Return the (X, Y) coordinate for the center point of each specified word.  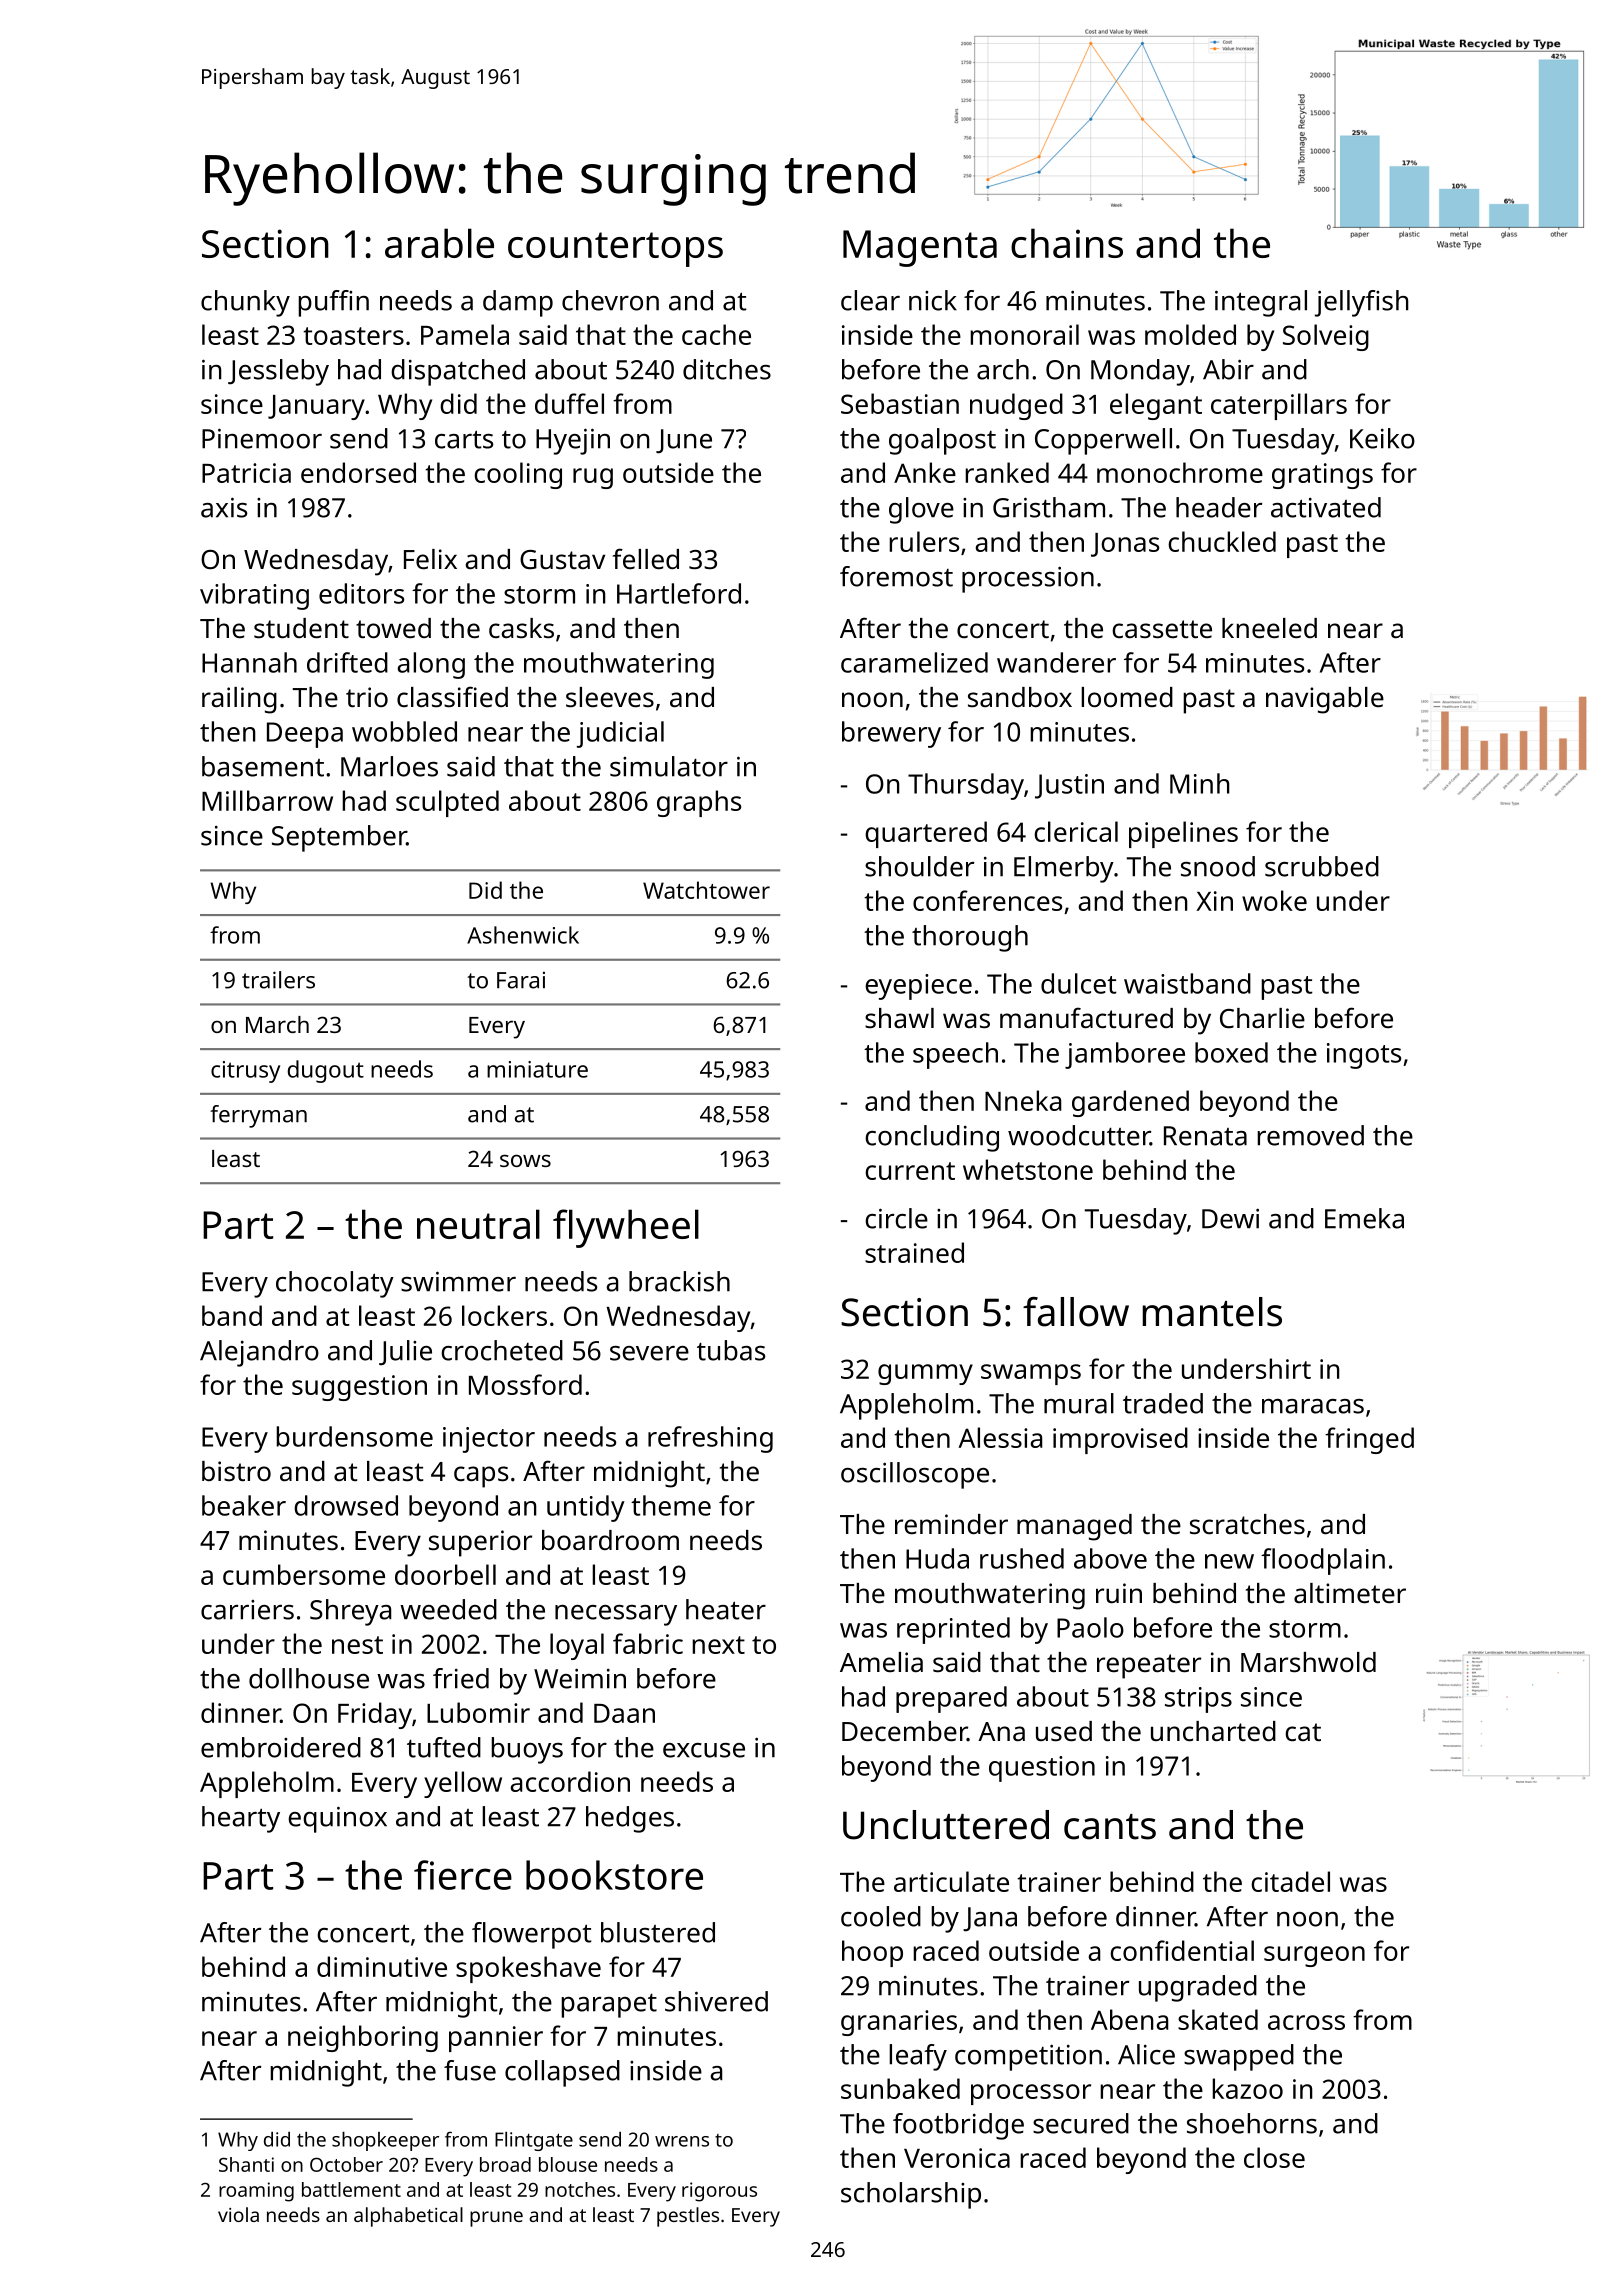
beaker (244, 1505)
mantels (1212, 1312)
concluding (932, 1138)
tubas (731, 1350)
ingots (1364, 1056)
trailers (278, 980)
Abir (1228, 369)
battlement (351, 2189)
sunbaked (900, 2088)
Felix (430, 559)
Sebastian (900, 403)
